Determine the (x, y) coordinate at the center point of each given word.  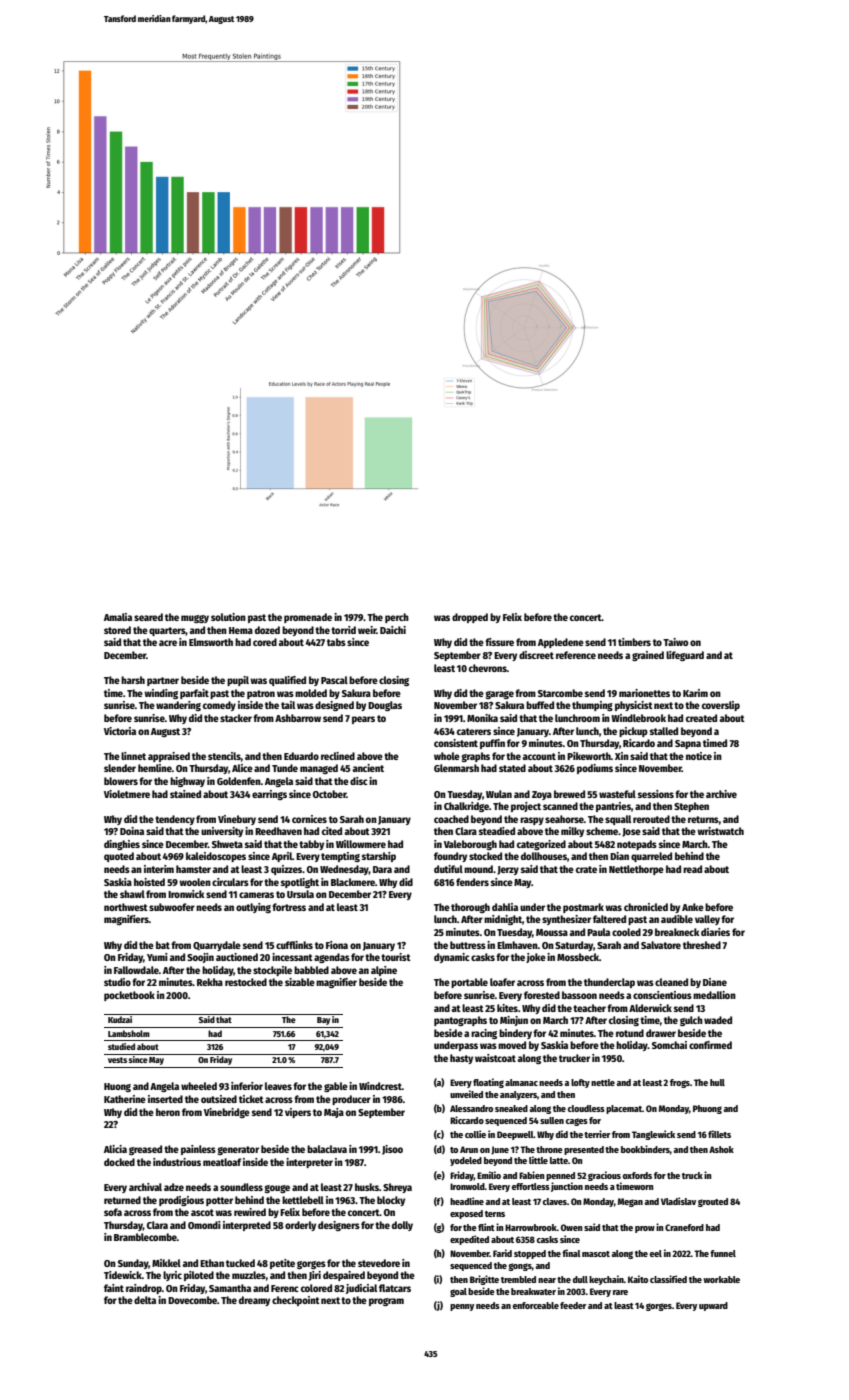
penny (462, 1307)
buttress (468, 945)
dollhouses (544, 856)
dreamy (254, 1301)
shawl (132, 894)
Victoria (120, 731)
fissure (499, 642)
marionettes (644, 693)
